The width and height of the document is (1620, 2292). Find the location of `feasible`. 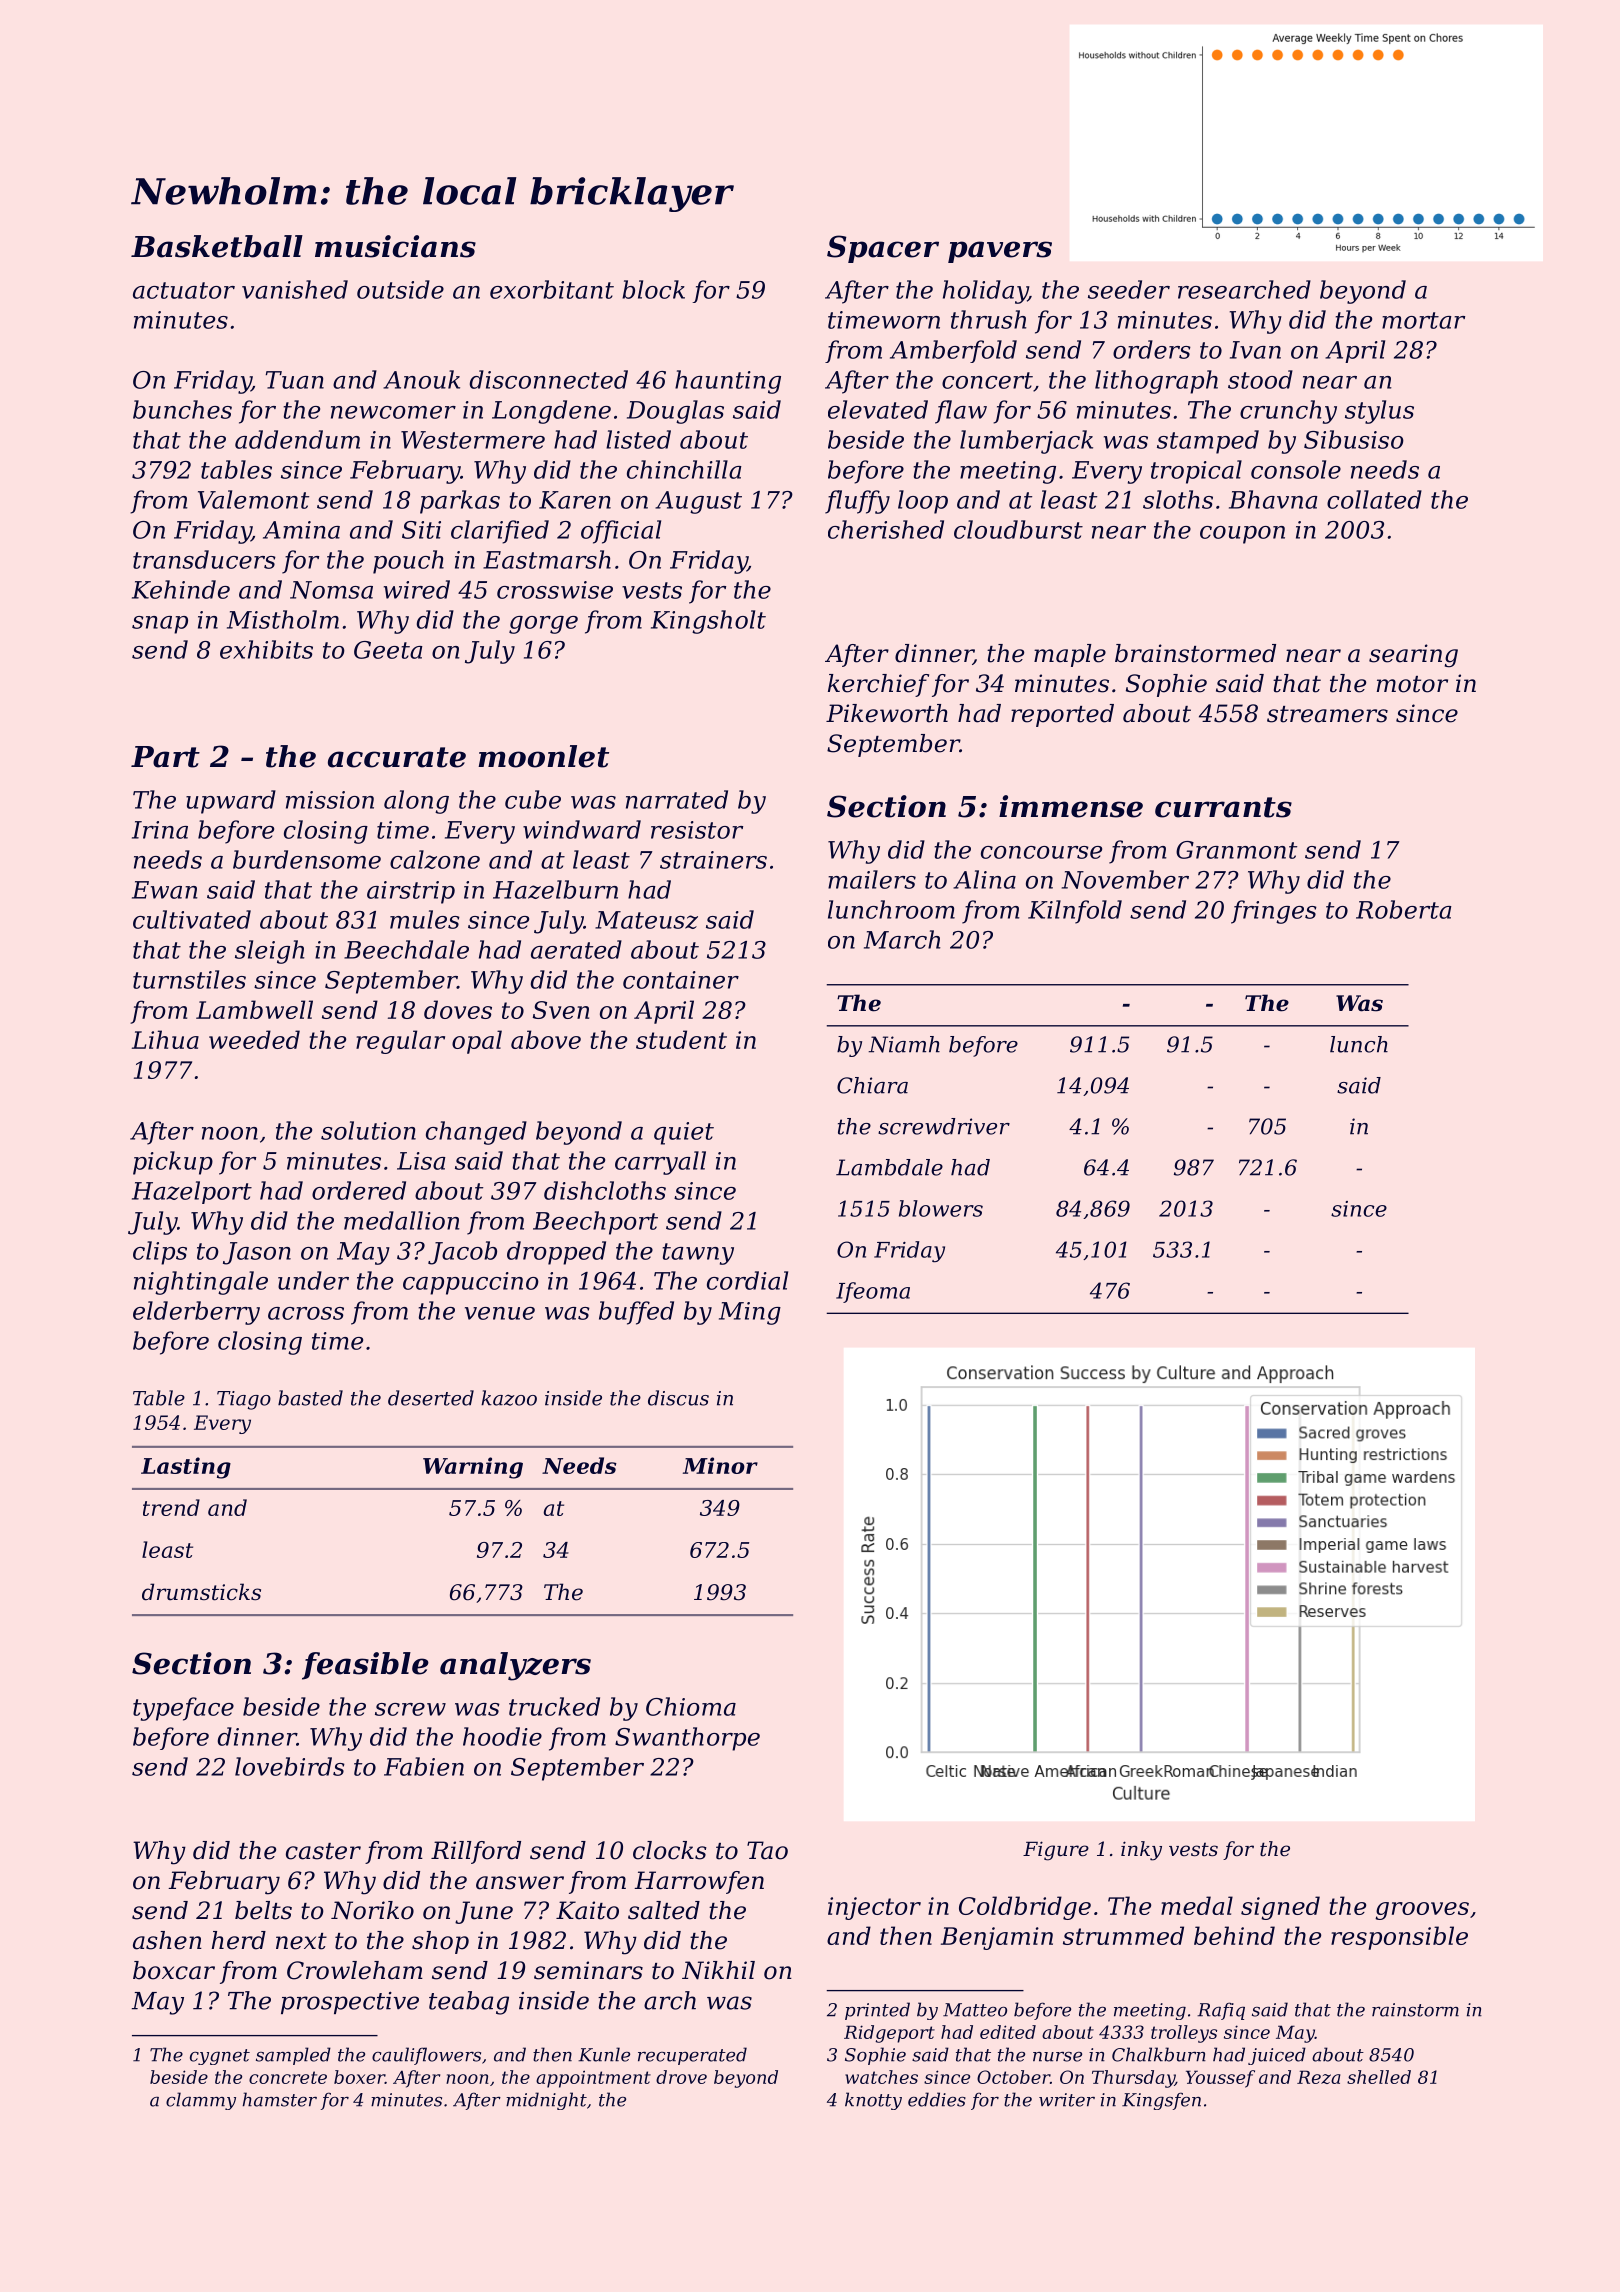

feasible is located at coordinates (365, 1666).
